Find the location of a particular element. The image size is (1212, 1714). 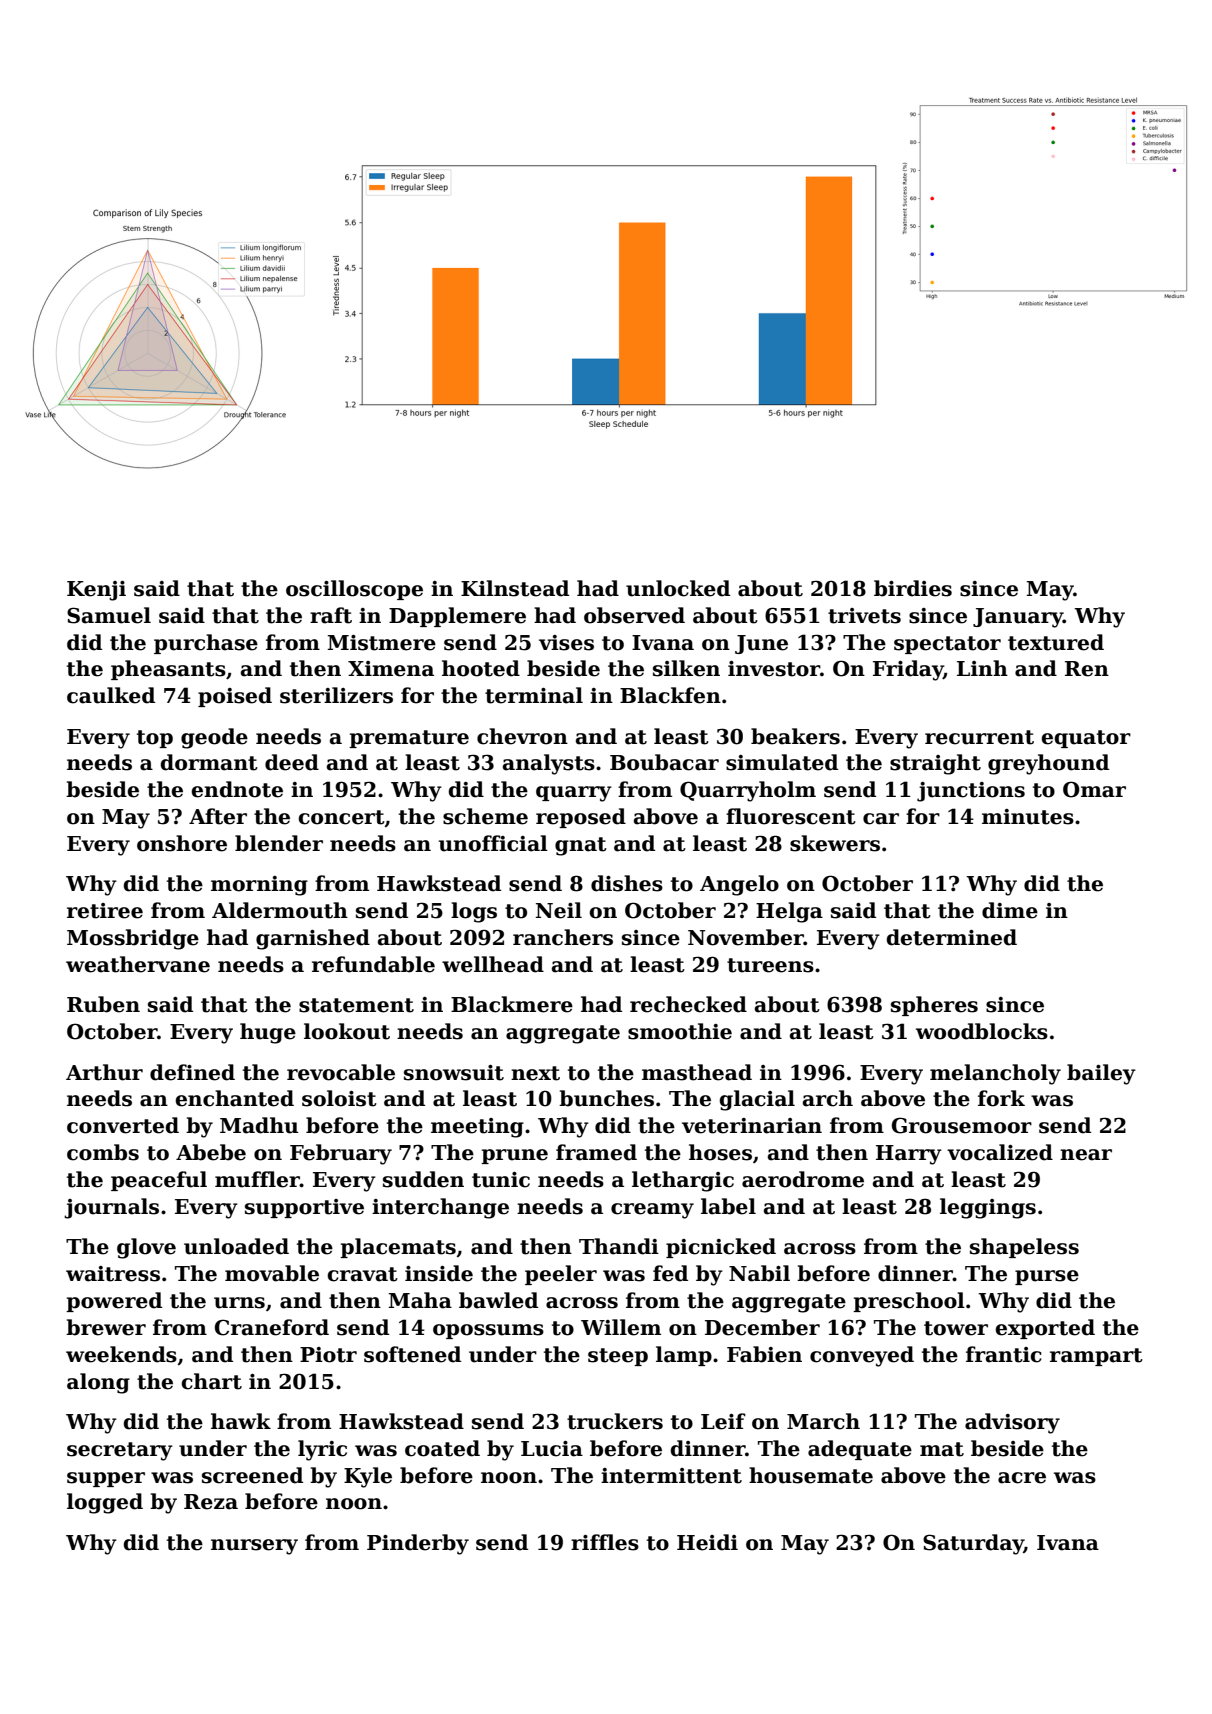

purchase is located at coordinates (206, 644).
